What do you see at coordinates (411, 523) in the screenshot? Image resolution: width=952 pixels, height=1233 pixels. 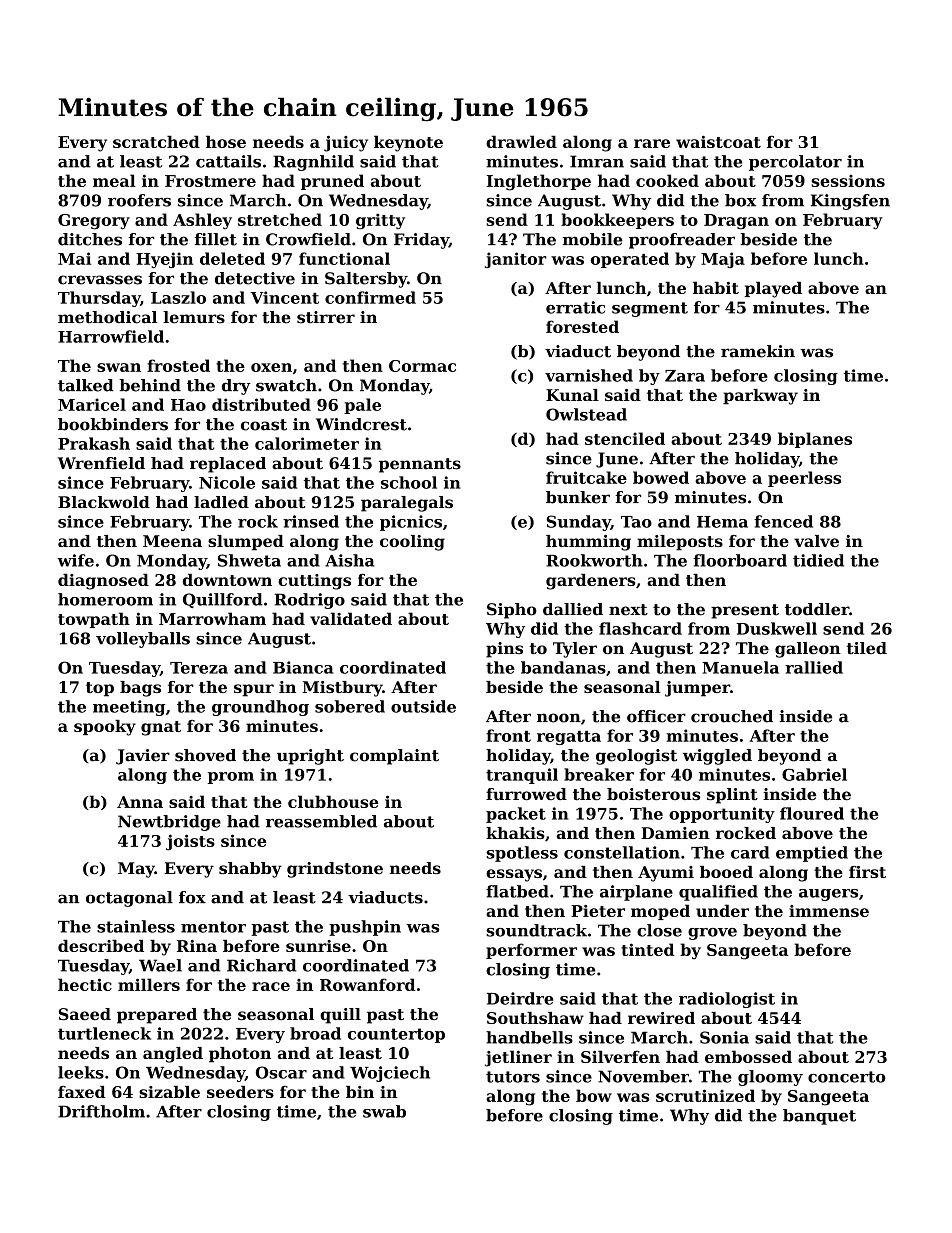 I see `picnics` at bounding box center [411, 523].
